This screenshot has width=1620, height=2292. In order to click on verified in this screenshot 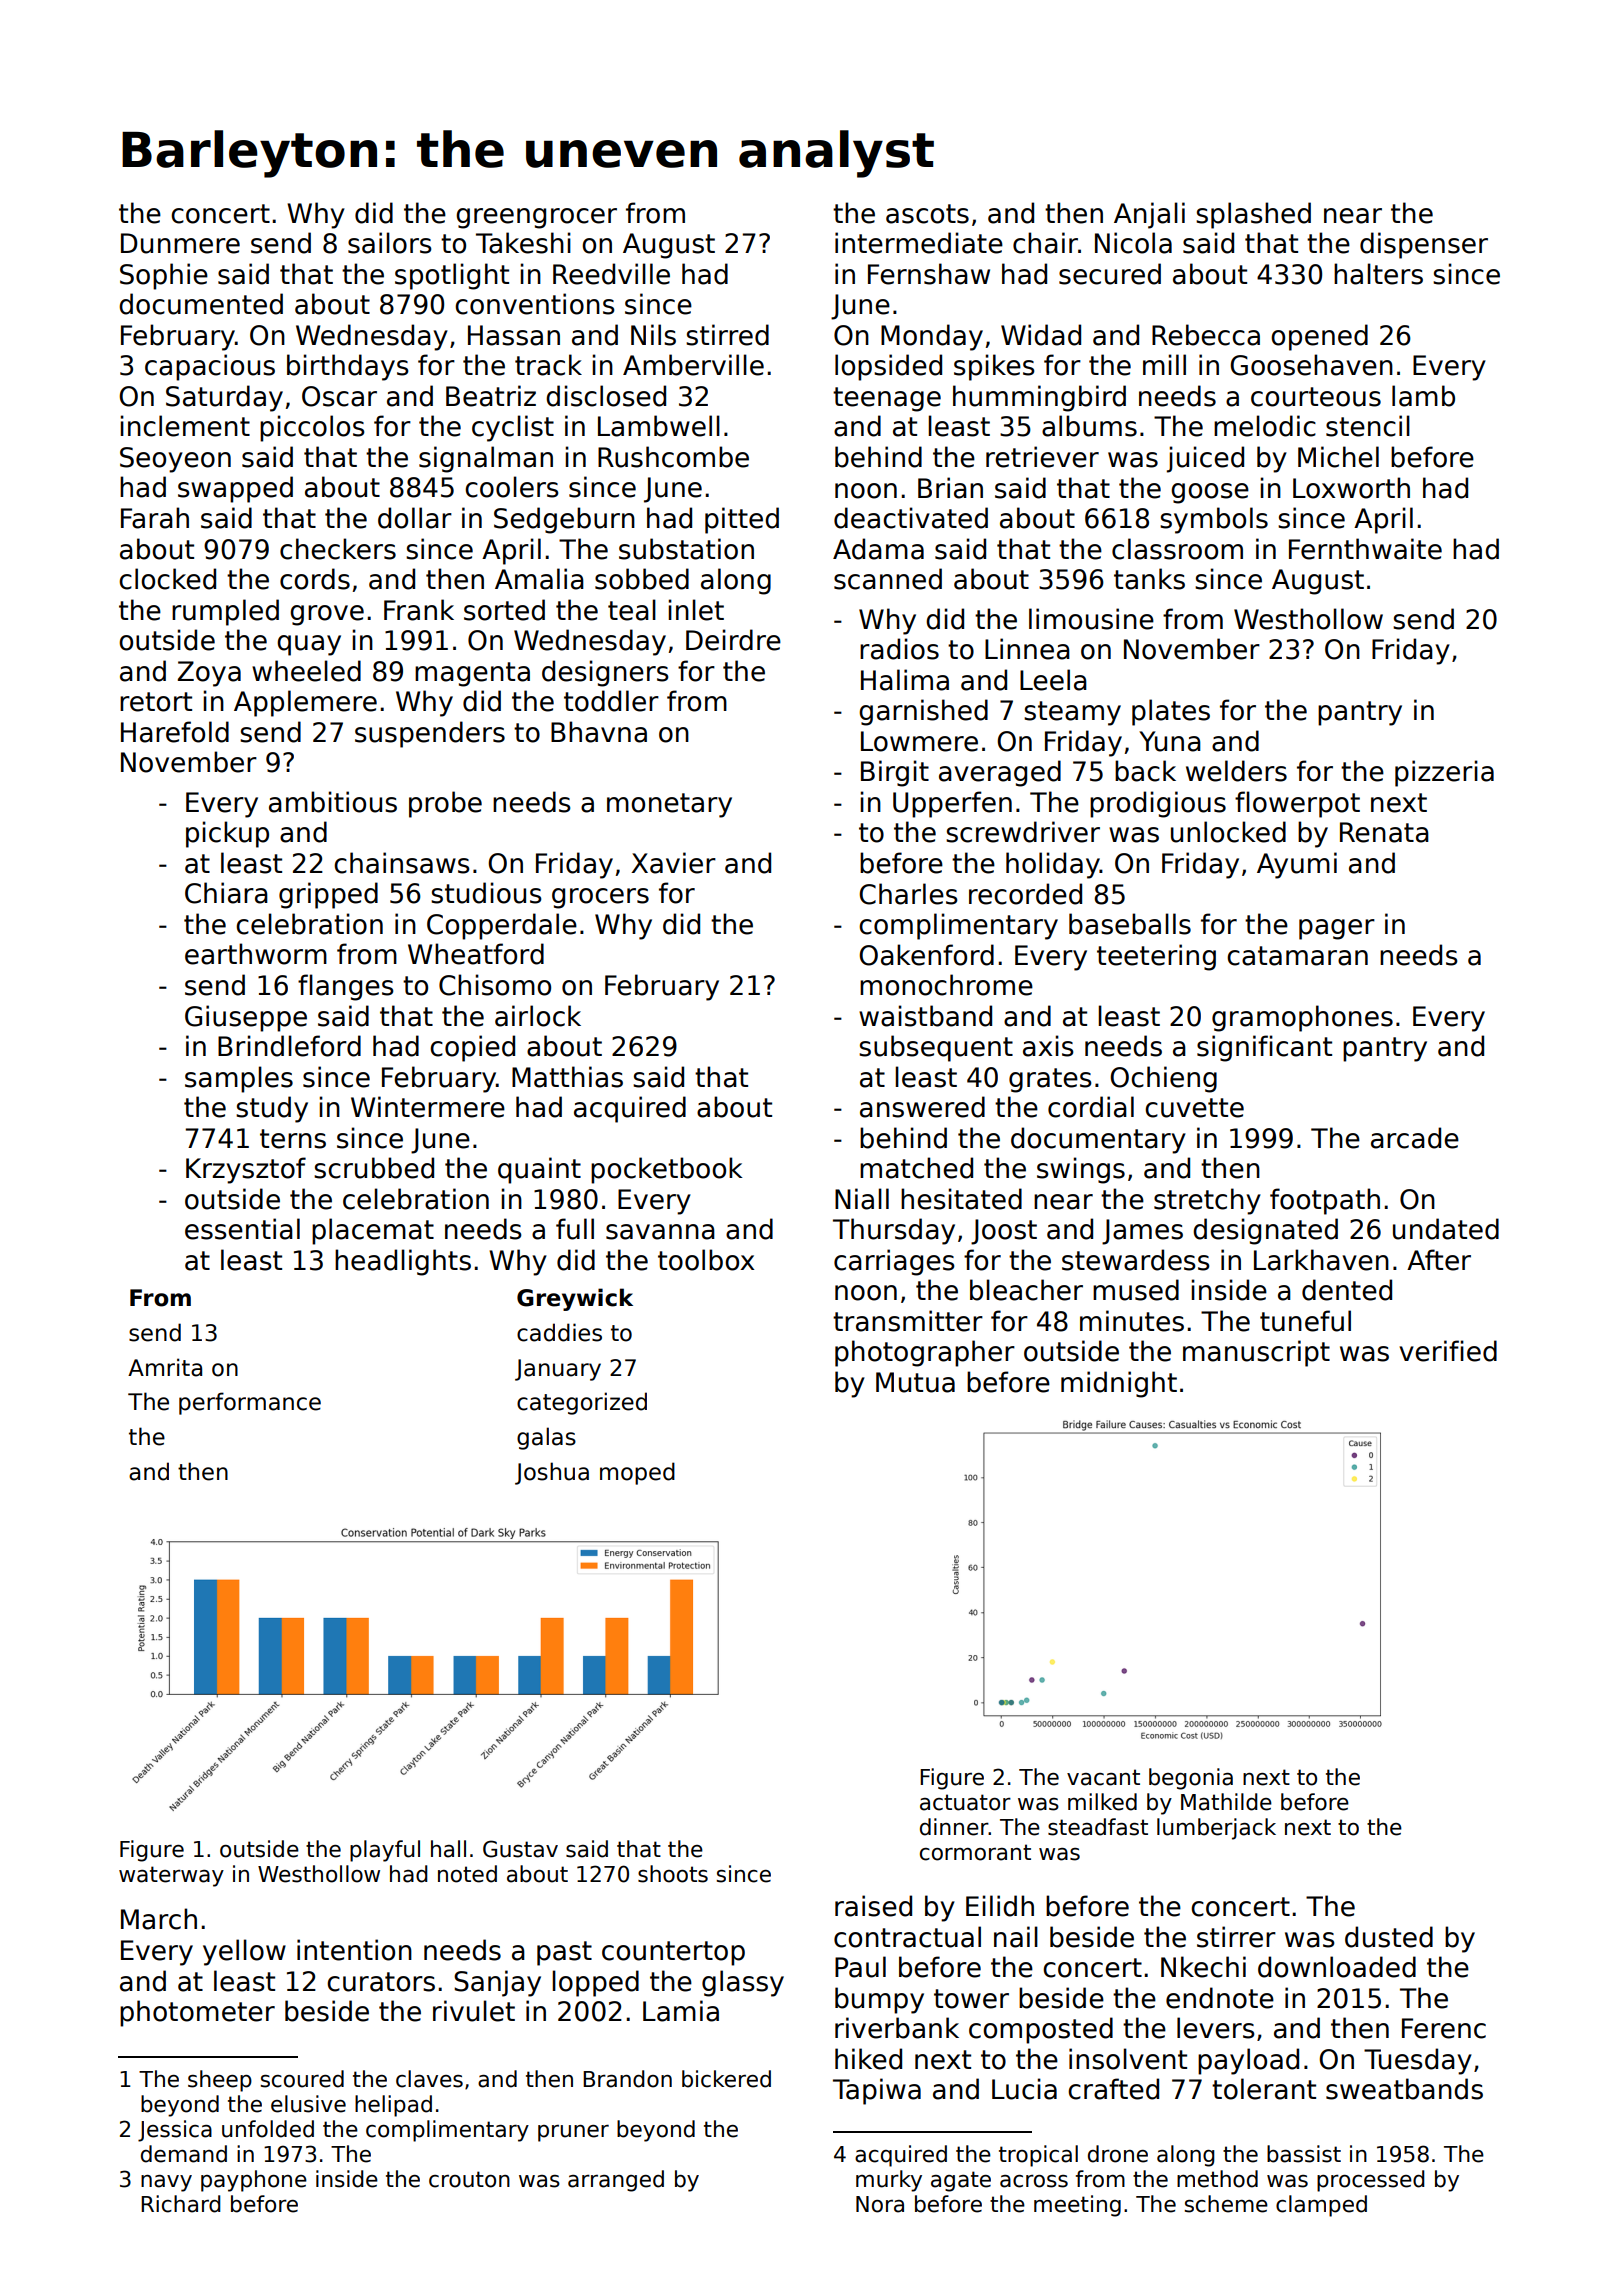, I will do `click(1448, 1351)`.
